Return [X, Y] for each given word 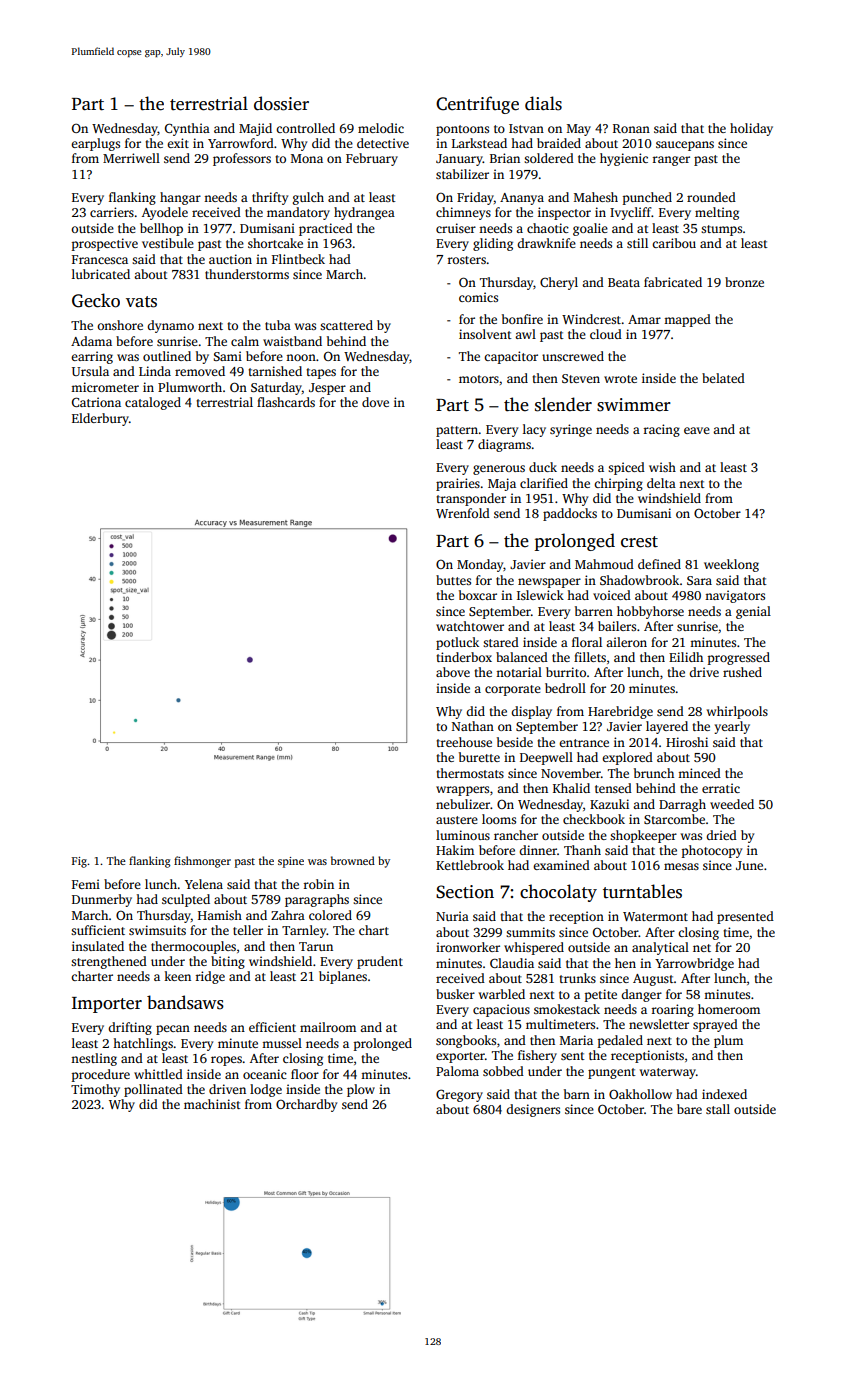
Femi [86, 884]
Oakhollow [640, 1094]
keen [177, 976]
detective [383, 143]
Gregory [459, 1095]
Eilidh [686, 657]
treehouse [464, 742]
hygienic [624, 159]
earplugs [95, 144]
